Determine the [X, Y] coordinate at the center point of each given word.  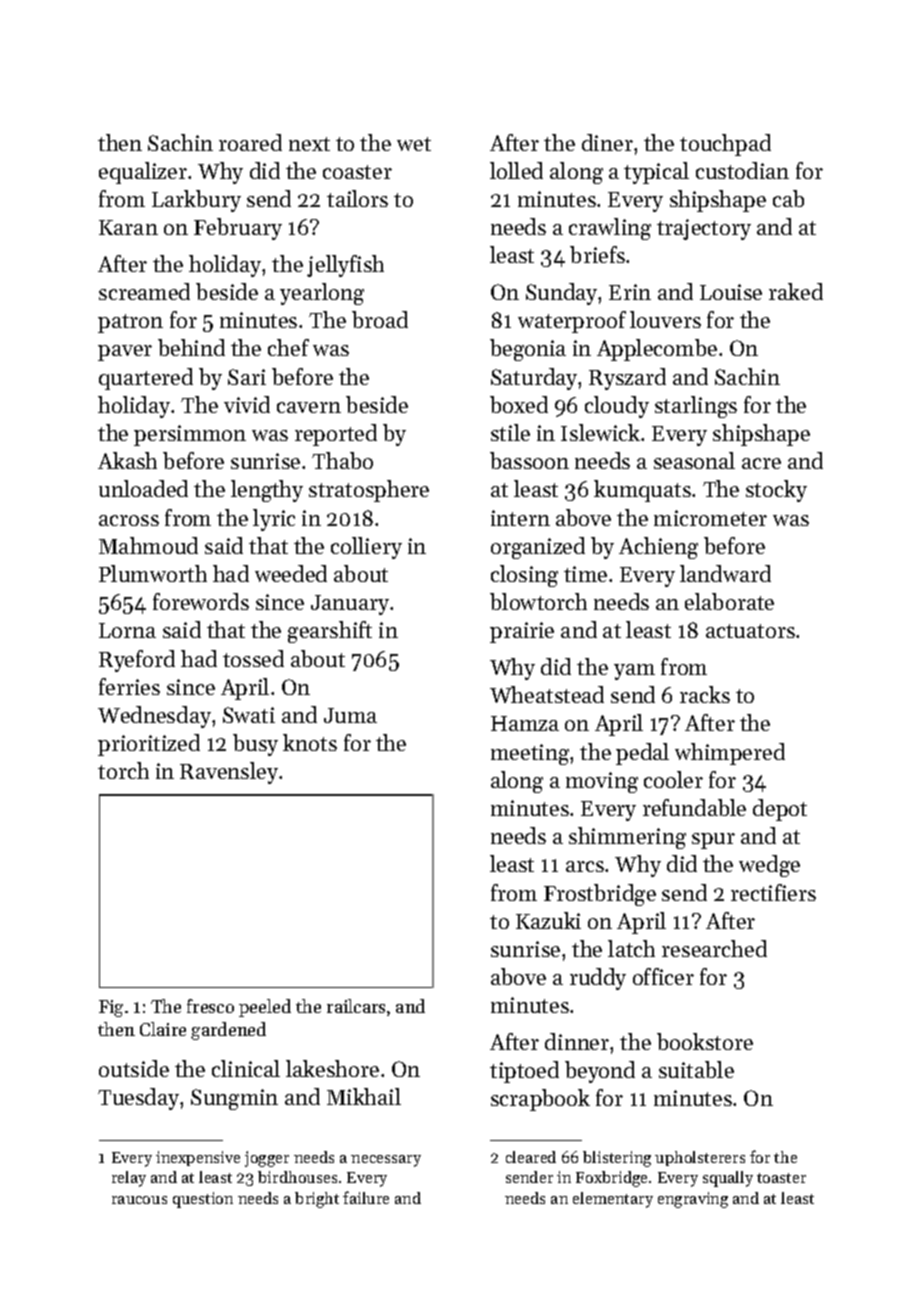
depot [780, 810]
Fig [111, 1008]
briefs [597, 254]
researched [714, 948]
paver [125, 353]
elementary [613, 1200]
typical [656, 173]
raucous [139, 1200]
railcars [356, 1006]
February [238, 229]
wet [414, 144]
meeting [530, 754]
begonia [528, 350]
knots [310, 742]
